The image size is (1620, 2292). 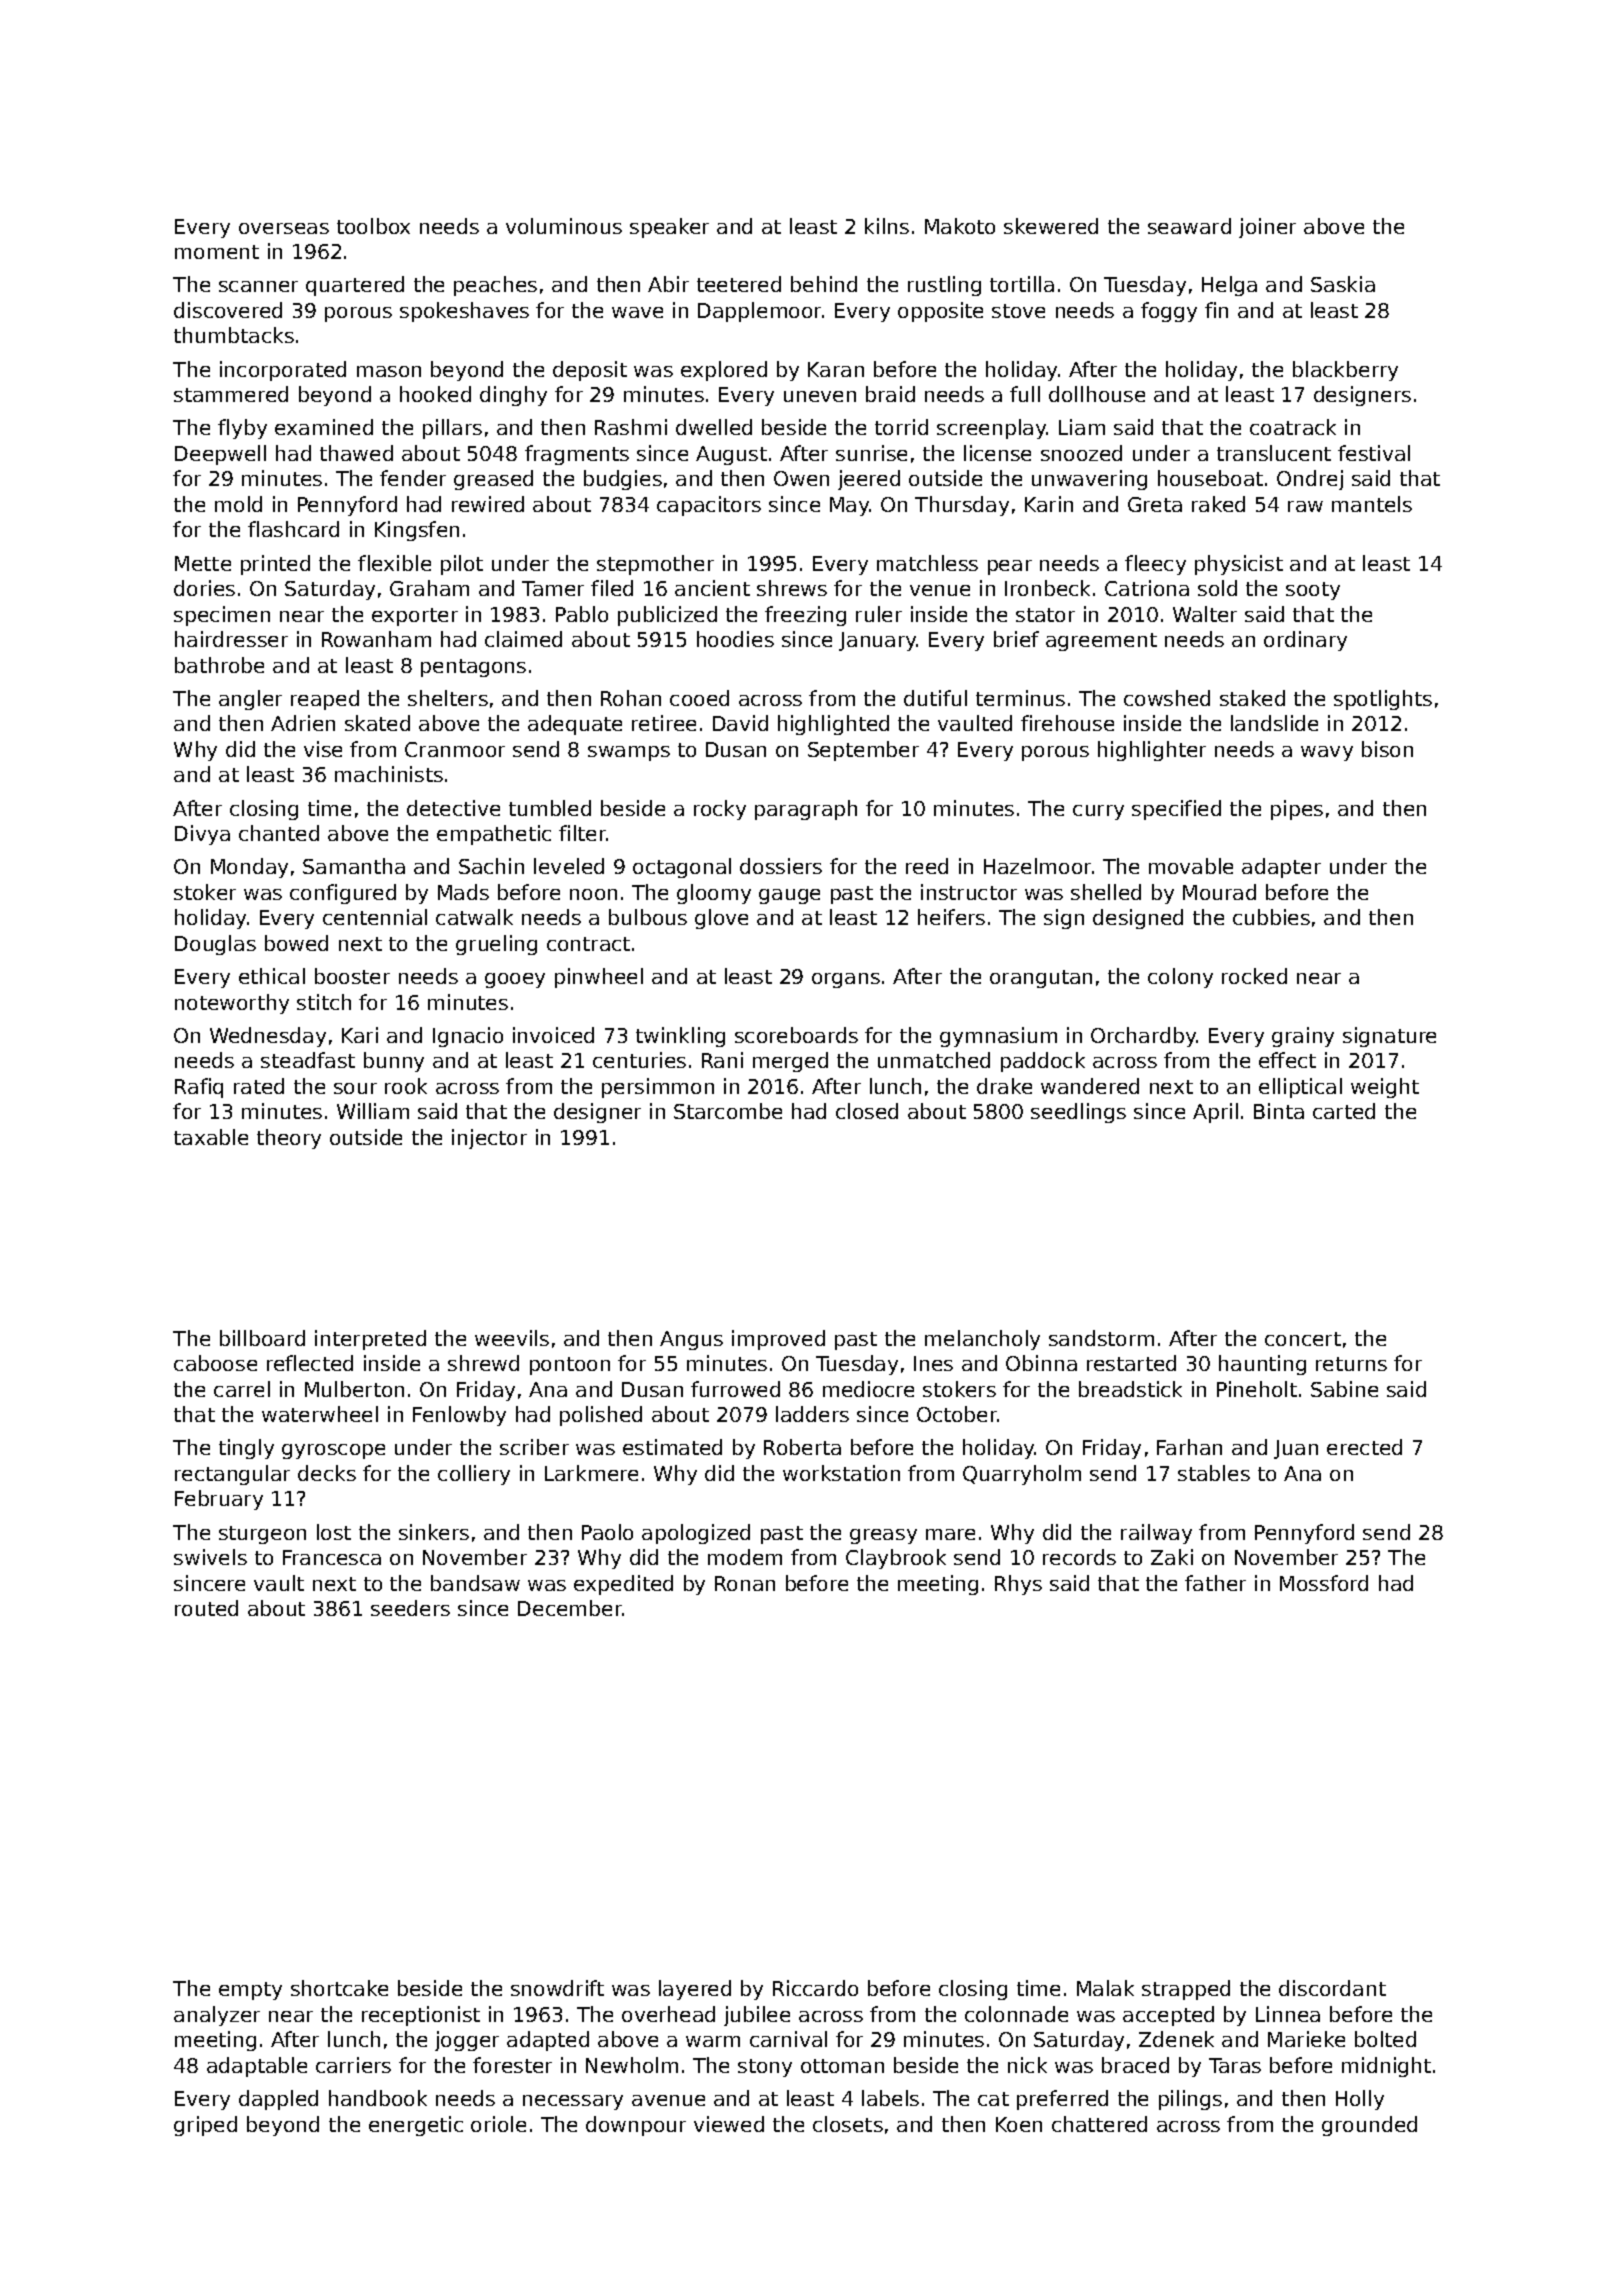 I want to click on landslide, so click(x=1274, y=723).
